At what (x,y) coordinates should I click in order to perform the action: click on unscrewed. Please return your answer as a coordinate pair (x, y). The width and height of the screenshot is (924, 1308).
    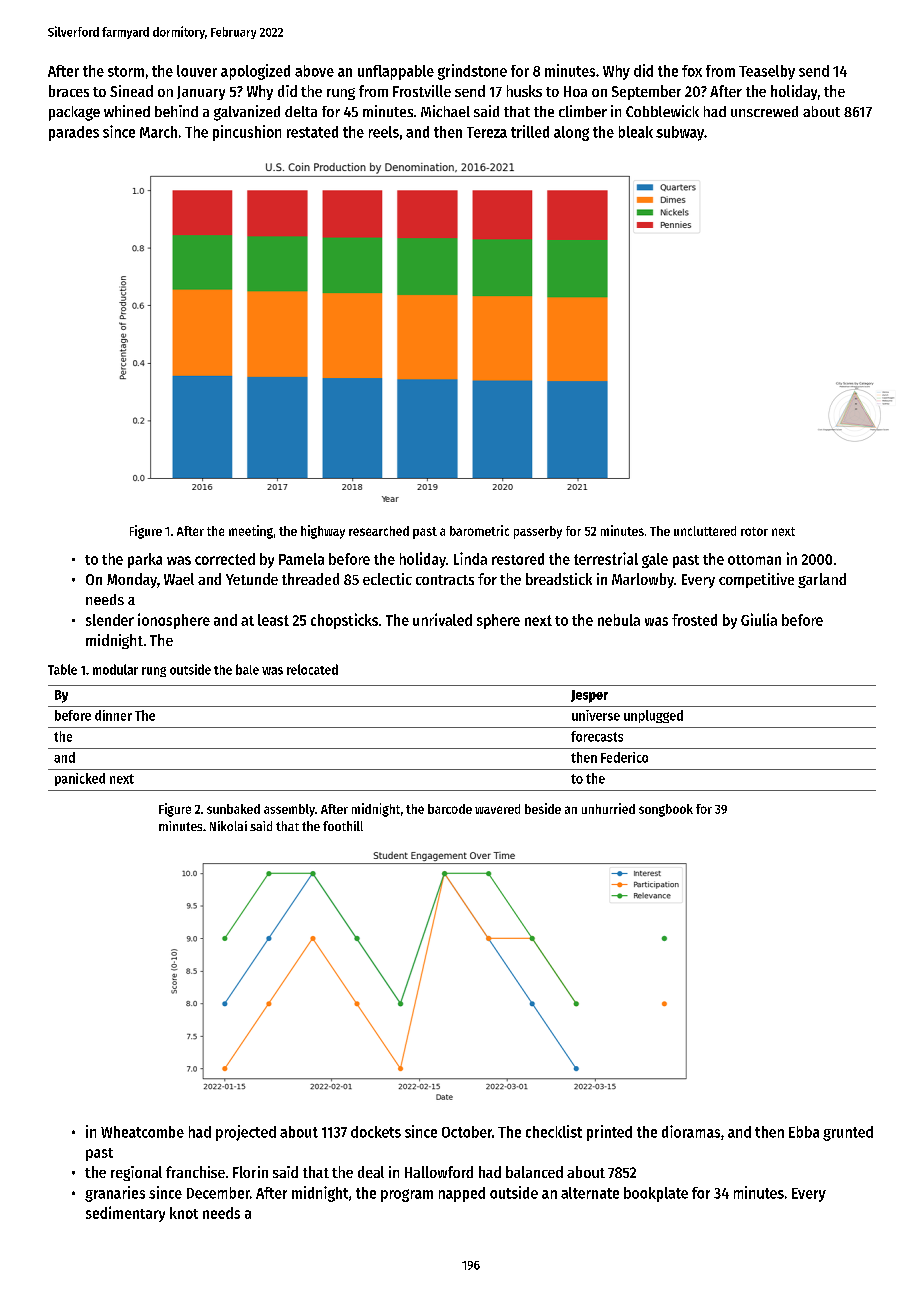
    Looking at the image, I should click on (764, 111).
